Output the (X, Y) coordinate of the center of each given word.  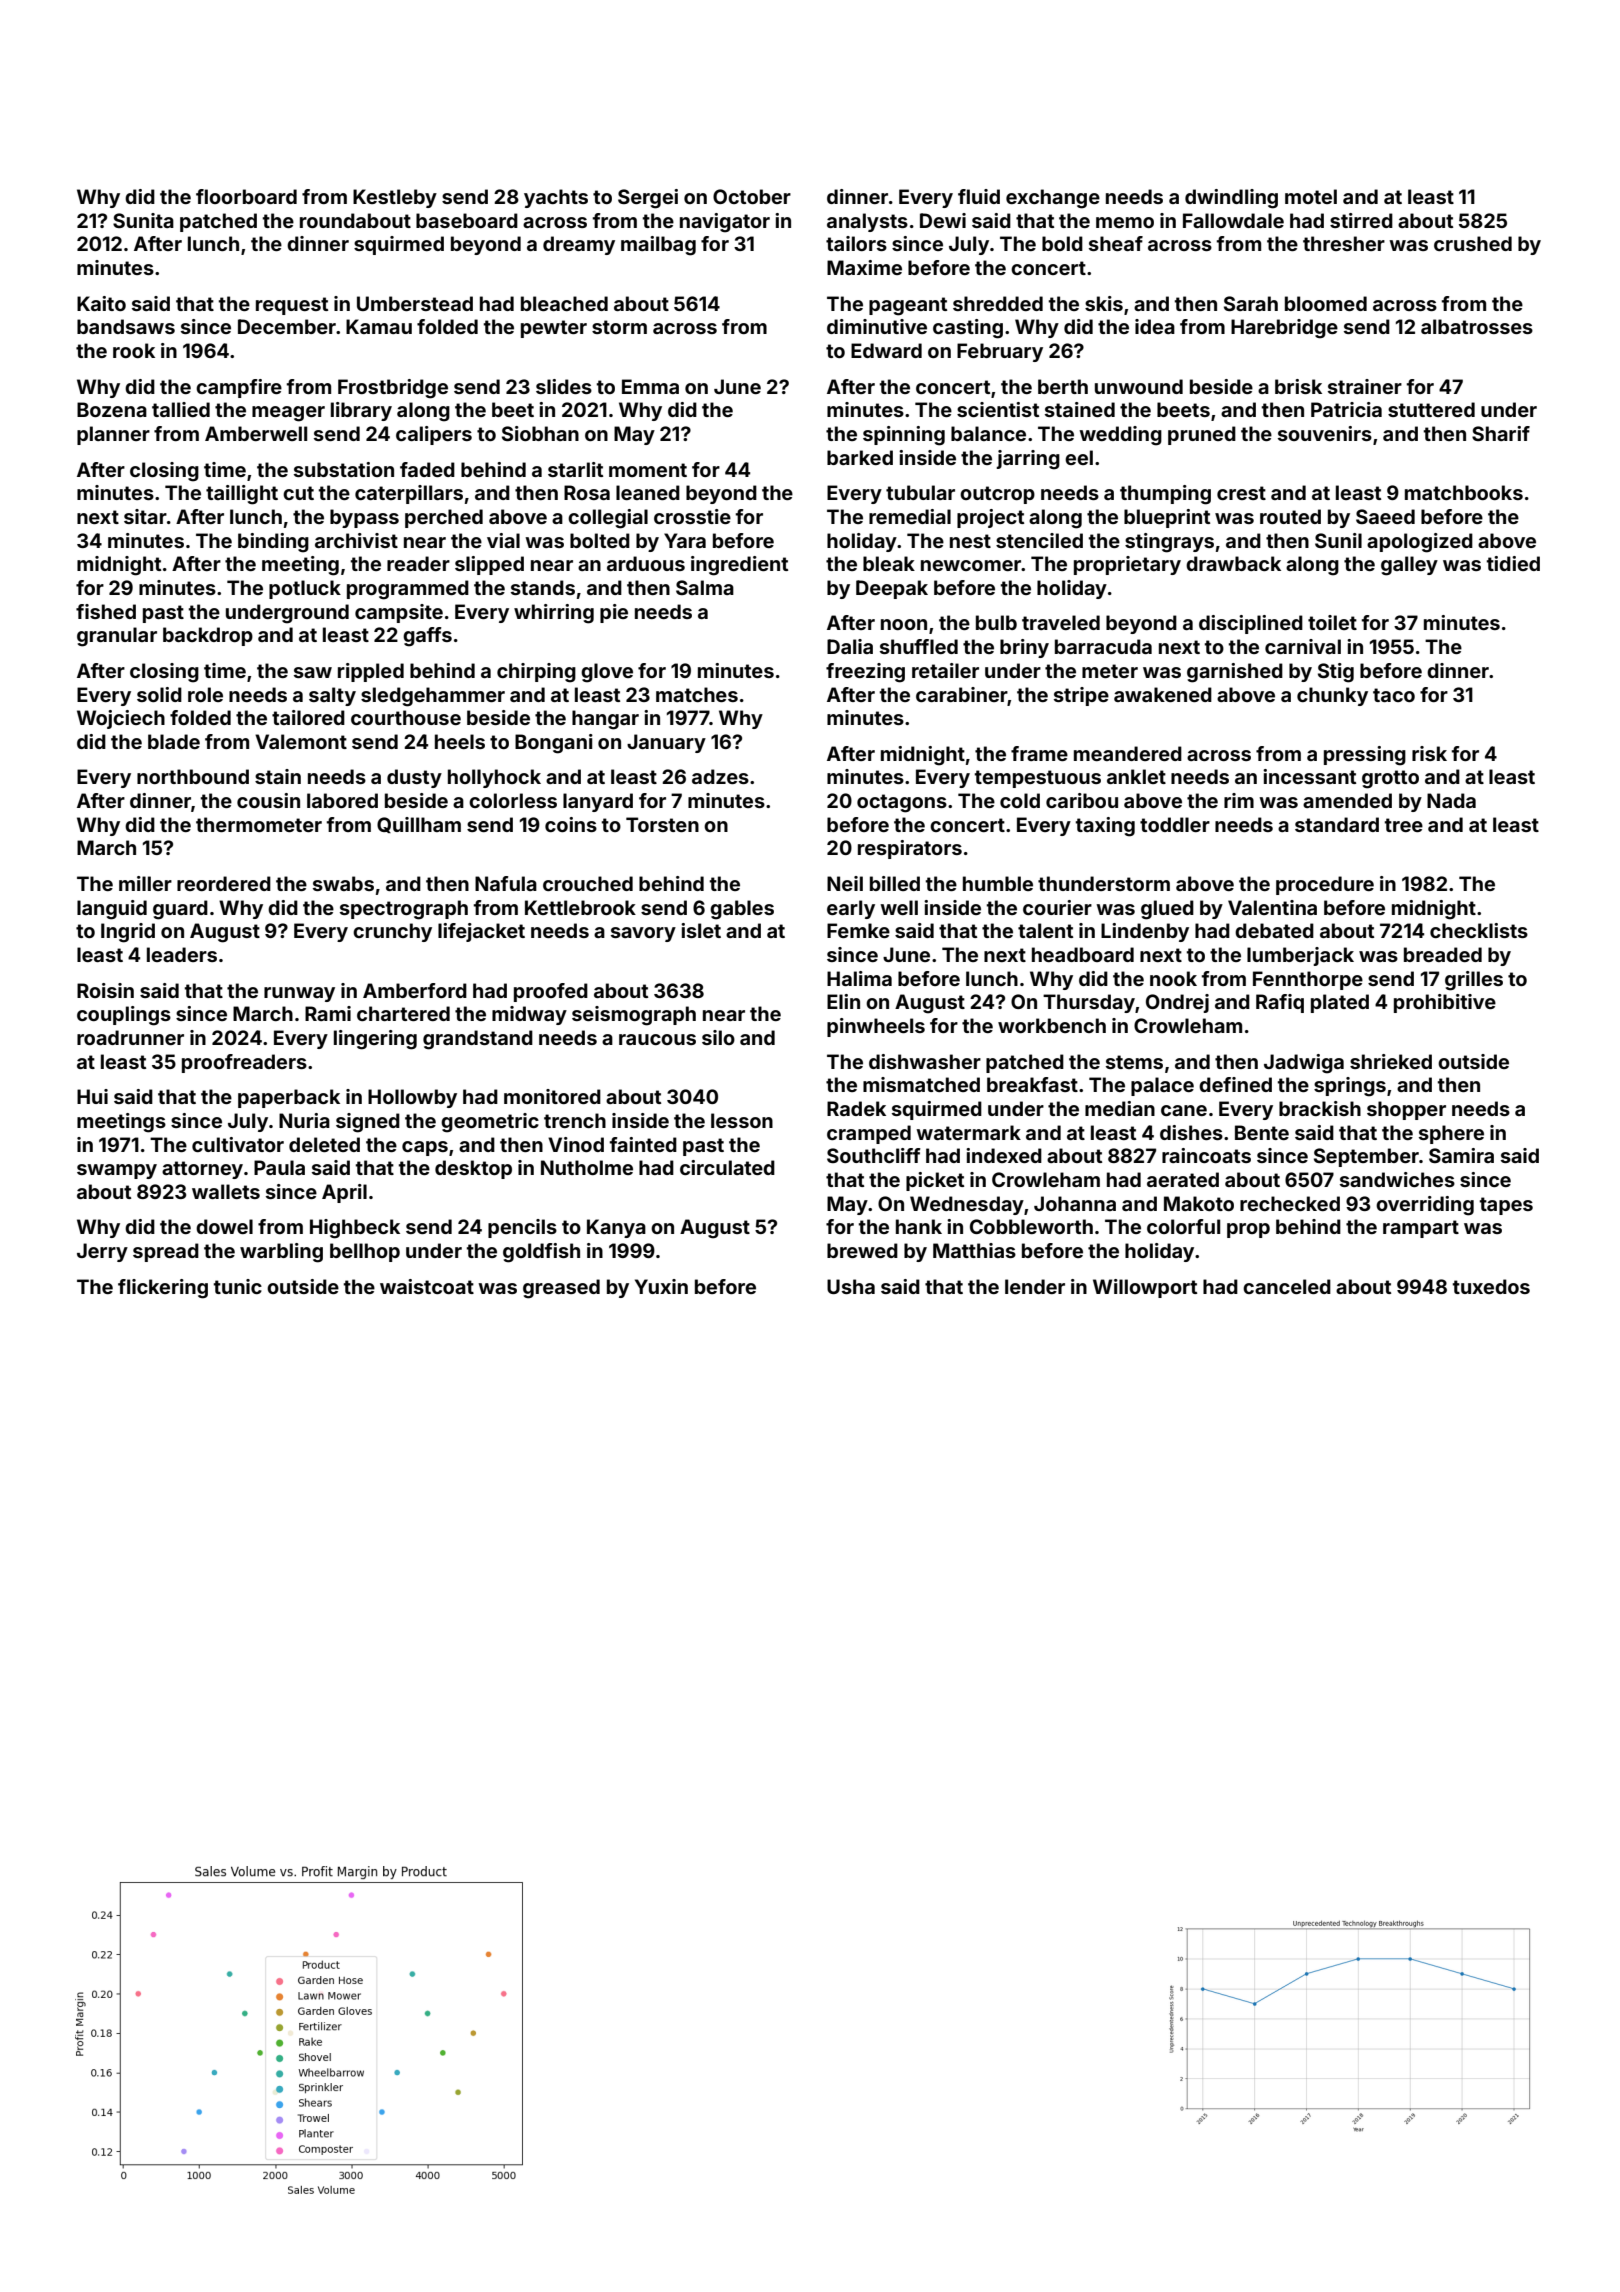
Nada (1451, 800)
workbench (1052, 1025)
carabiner (962, 695)
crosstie (692, 516)
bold (1062, 243)
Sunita (143, 220)
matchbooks (1464, 492)
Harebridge (1284, 329)
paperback (289, 1098)
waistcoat (427, 1286)
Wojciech (121, 719)
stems (1134, 1062)
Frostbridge (393, 389)
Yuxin (661, 1286)
